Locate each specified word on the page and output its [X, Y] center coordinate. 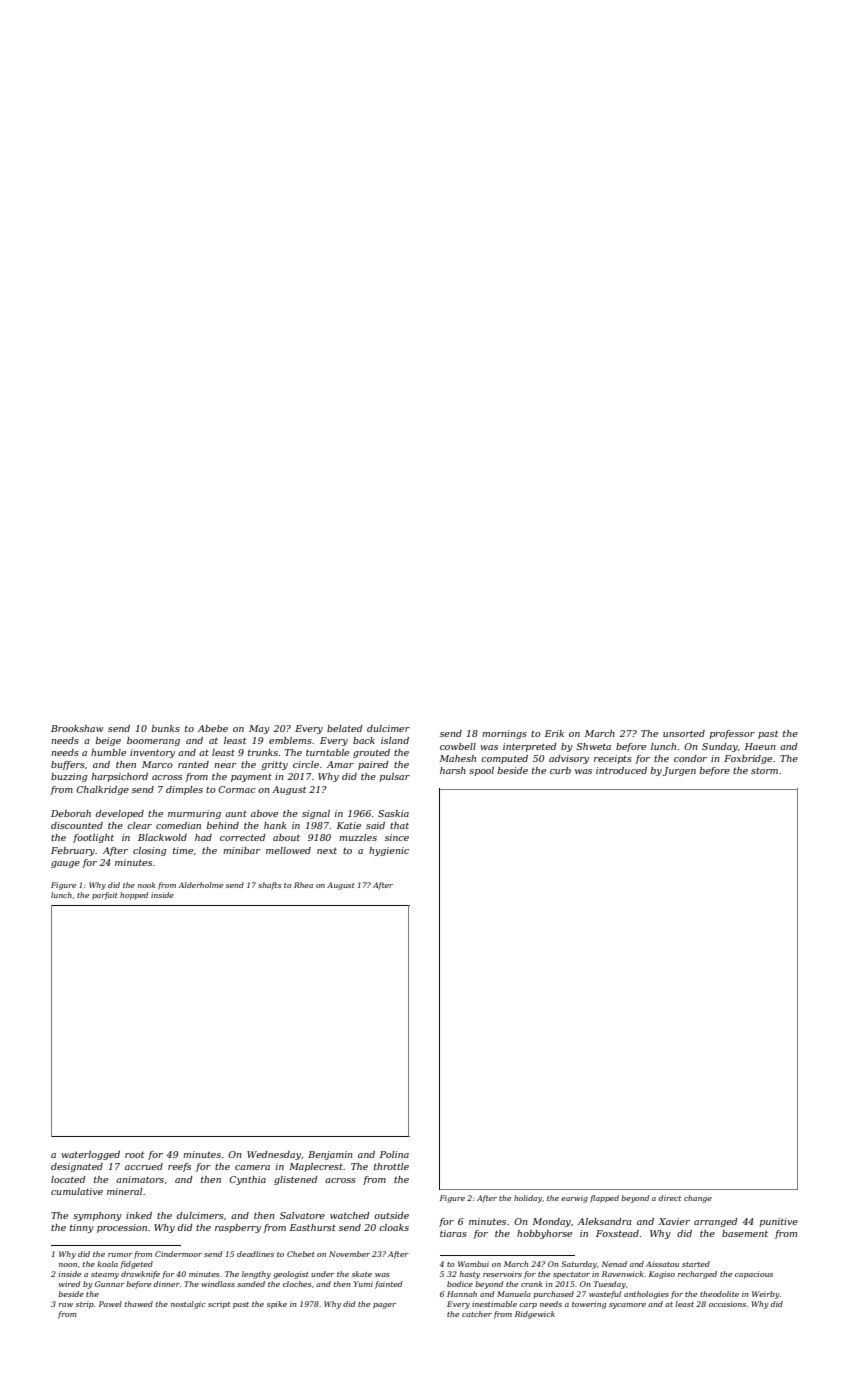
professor [732, 734]
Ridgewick [535, 1315]
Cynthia [247, 1180]
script [219, 1305]
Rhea [303, 885]
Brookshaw [77, 728]
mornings [504, 734]
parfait [105, 896]
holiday [528, 1199]
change [698, 1199]
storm [764, 771]
